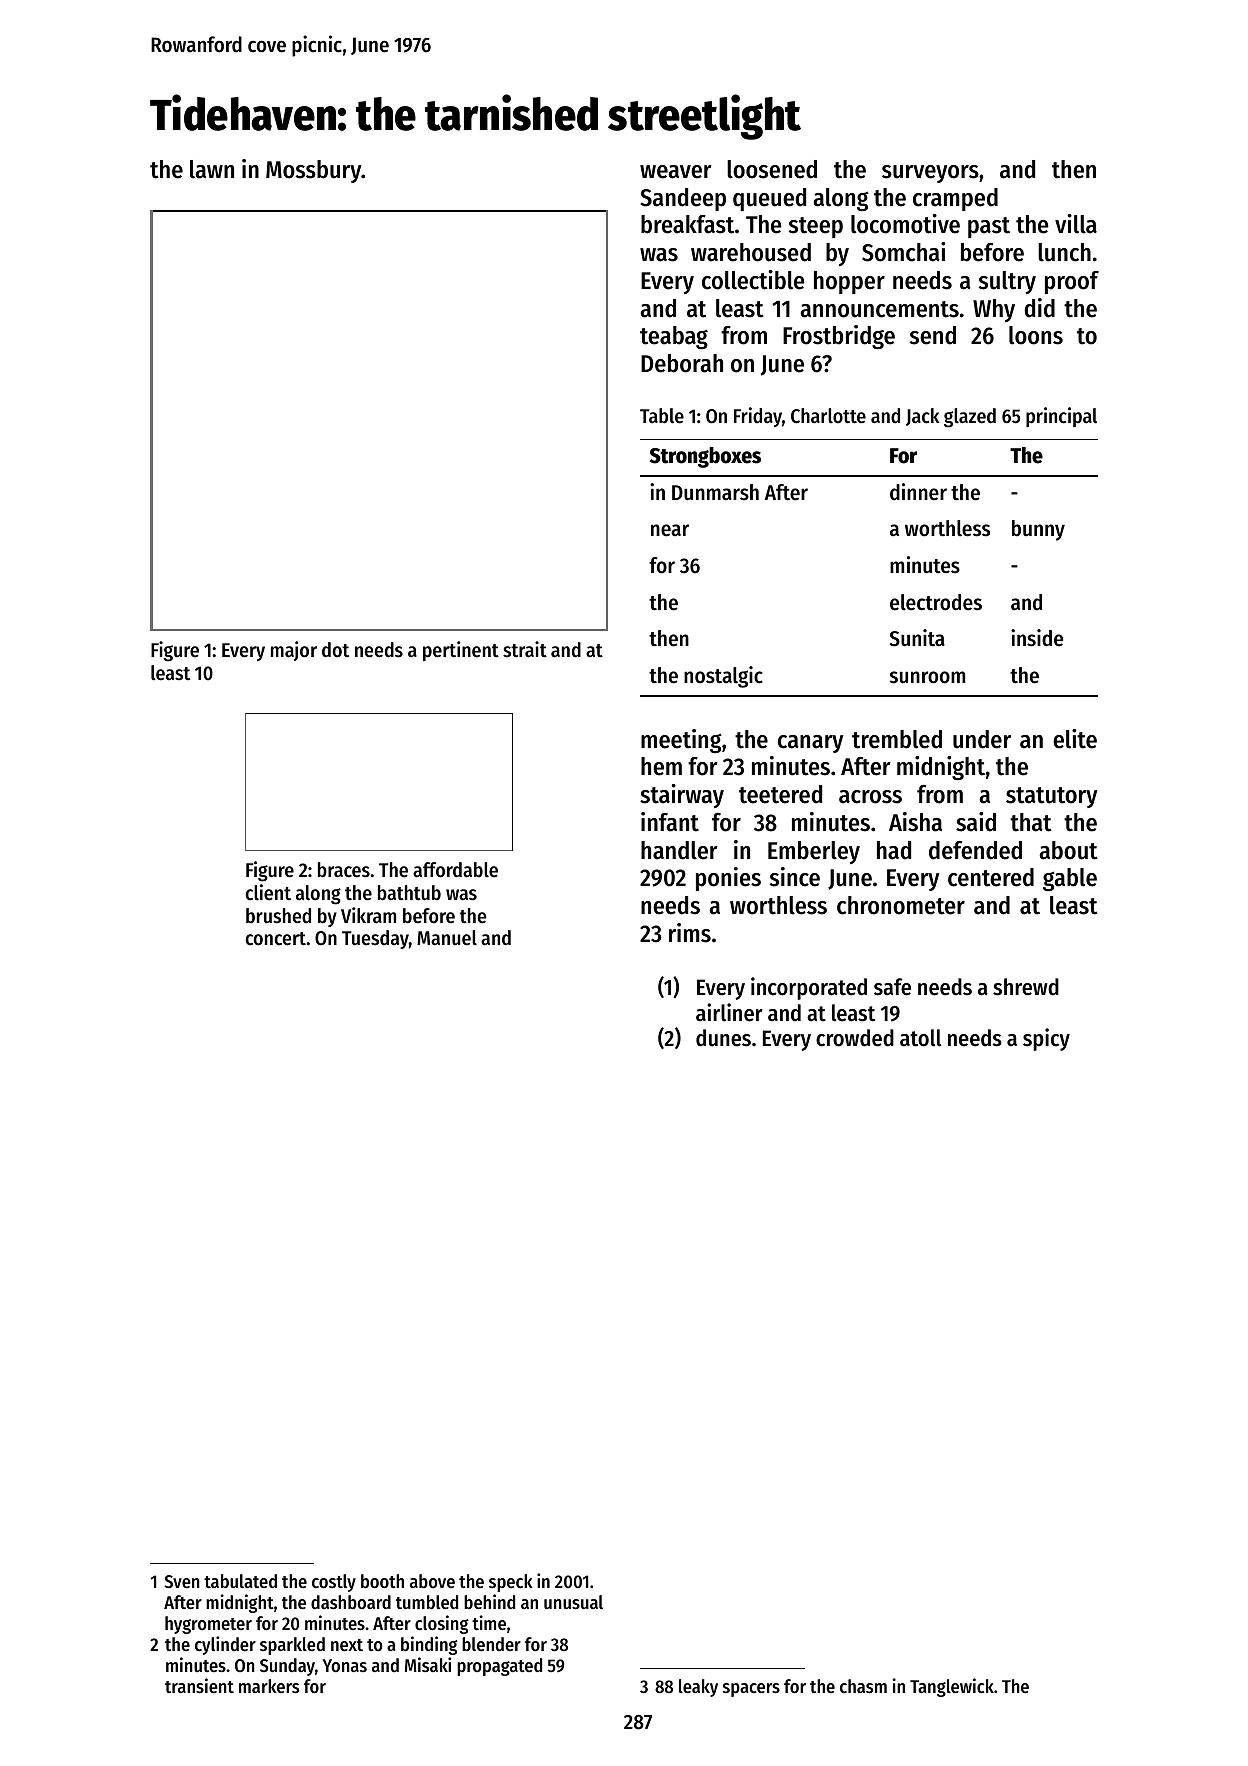 The width and height of the screenshot is (1248, 1766). Describe the element at coordinates (294, 651) in the screenshot. I see `major` at that location.
